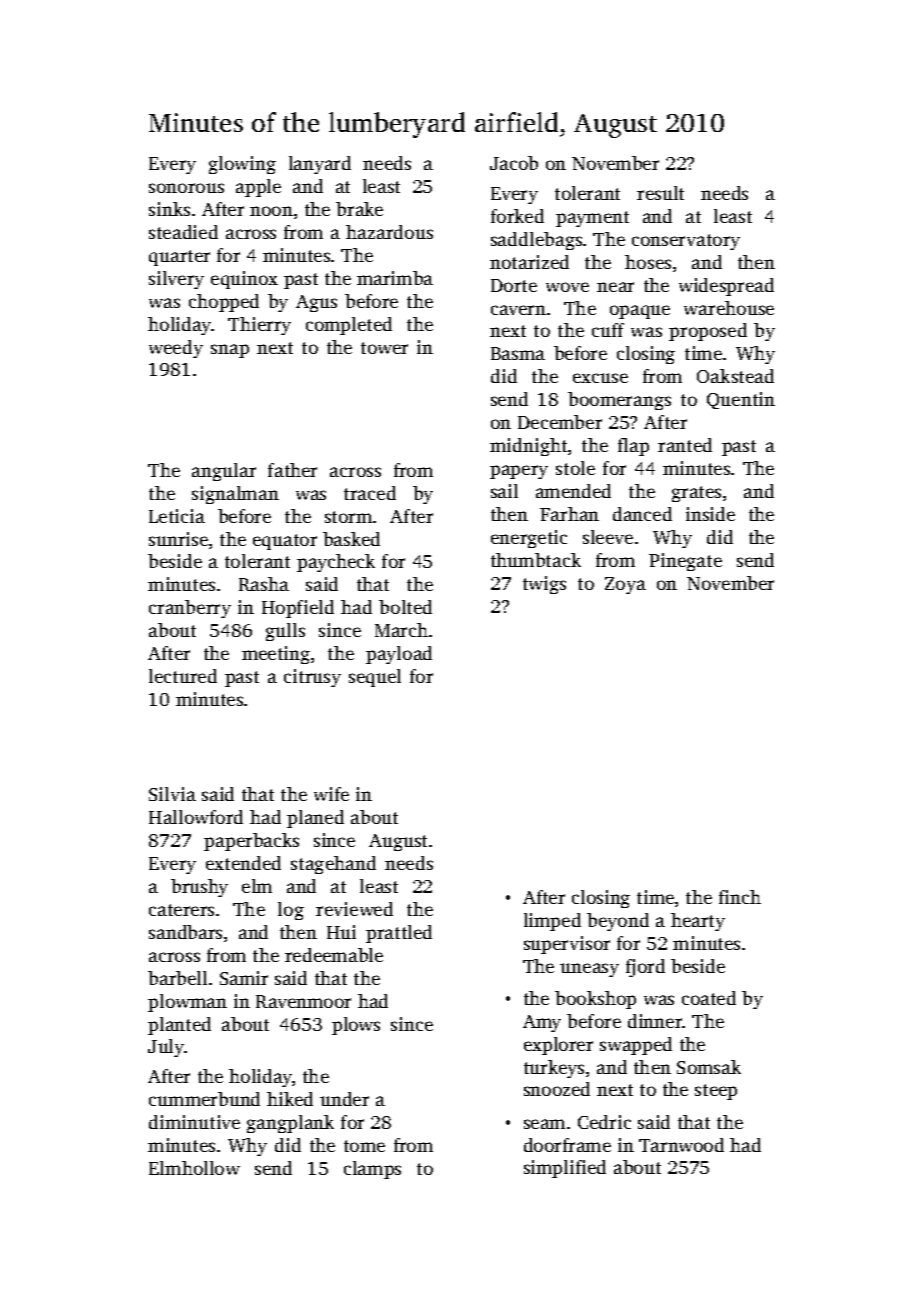  I want to click on lanyard, so click(320, 165).
